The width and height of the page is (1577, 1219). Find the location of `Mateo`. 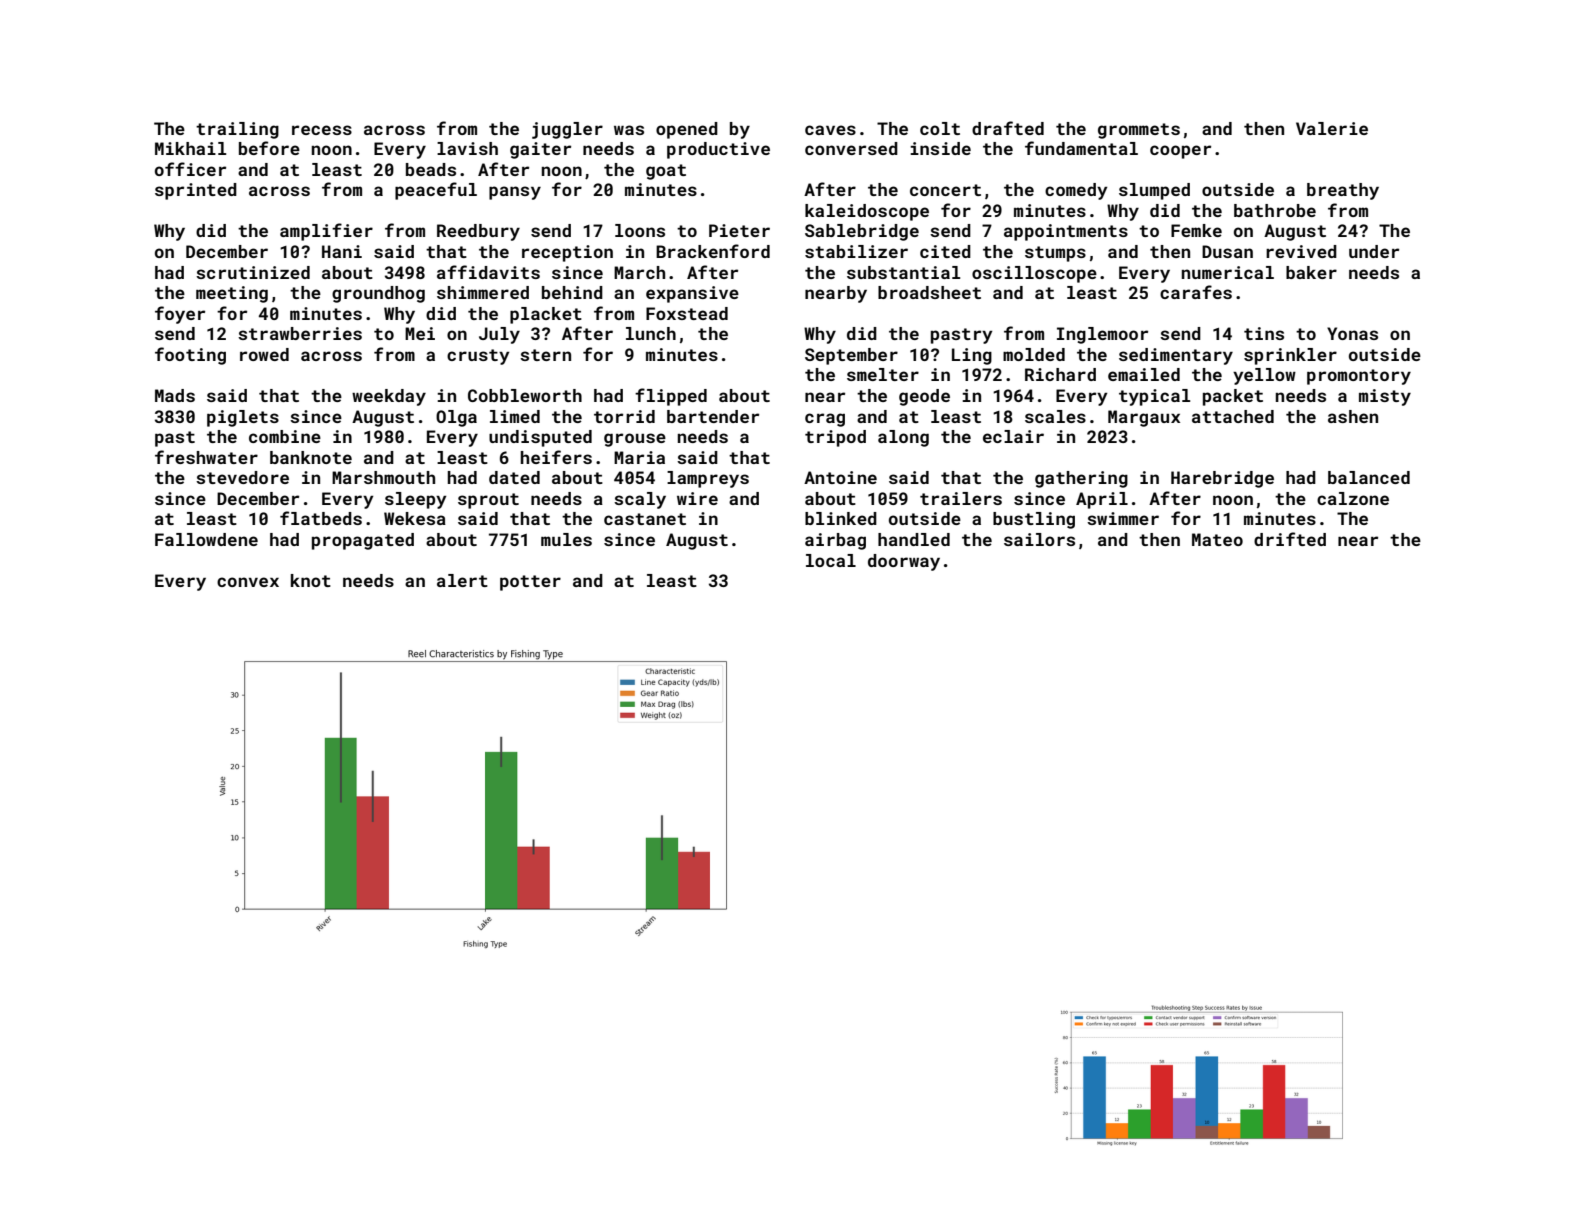

Mateo is located at coordinates (1217, 539).
